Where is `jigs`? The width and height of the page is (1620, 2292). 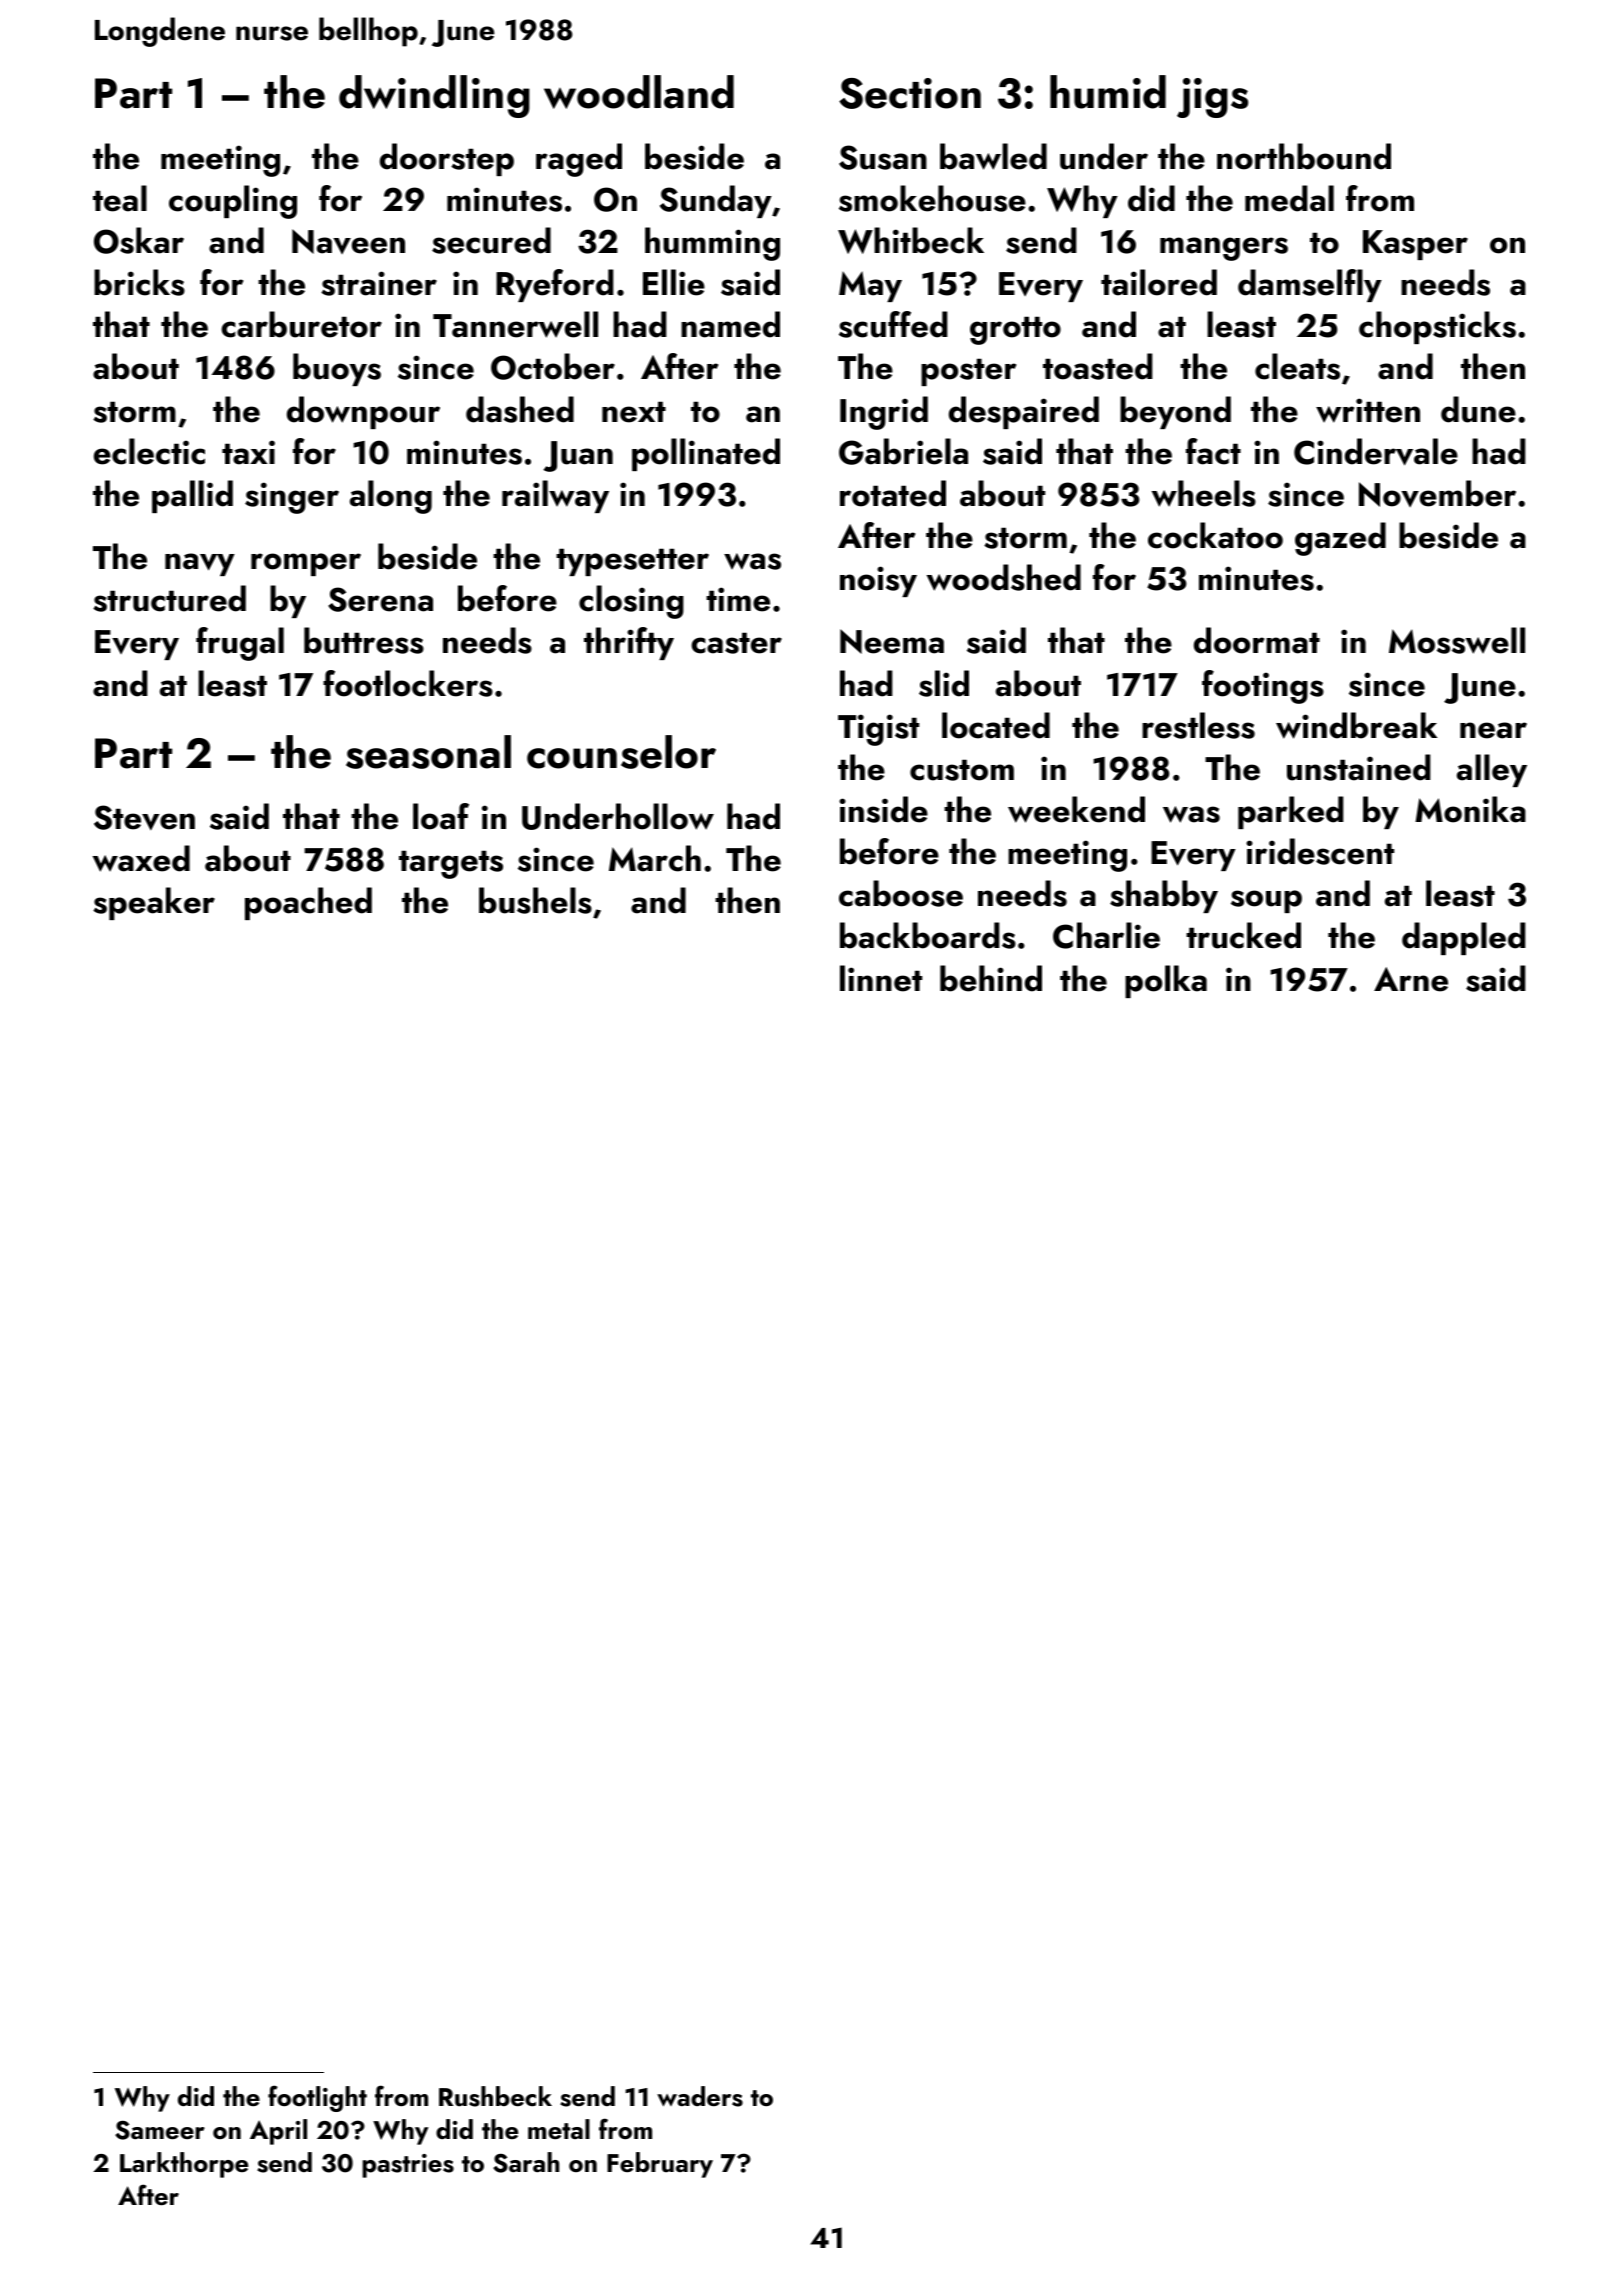 jigs is located at coordinates (1212, 98).
